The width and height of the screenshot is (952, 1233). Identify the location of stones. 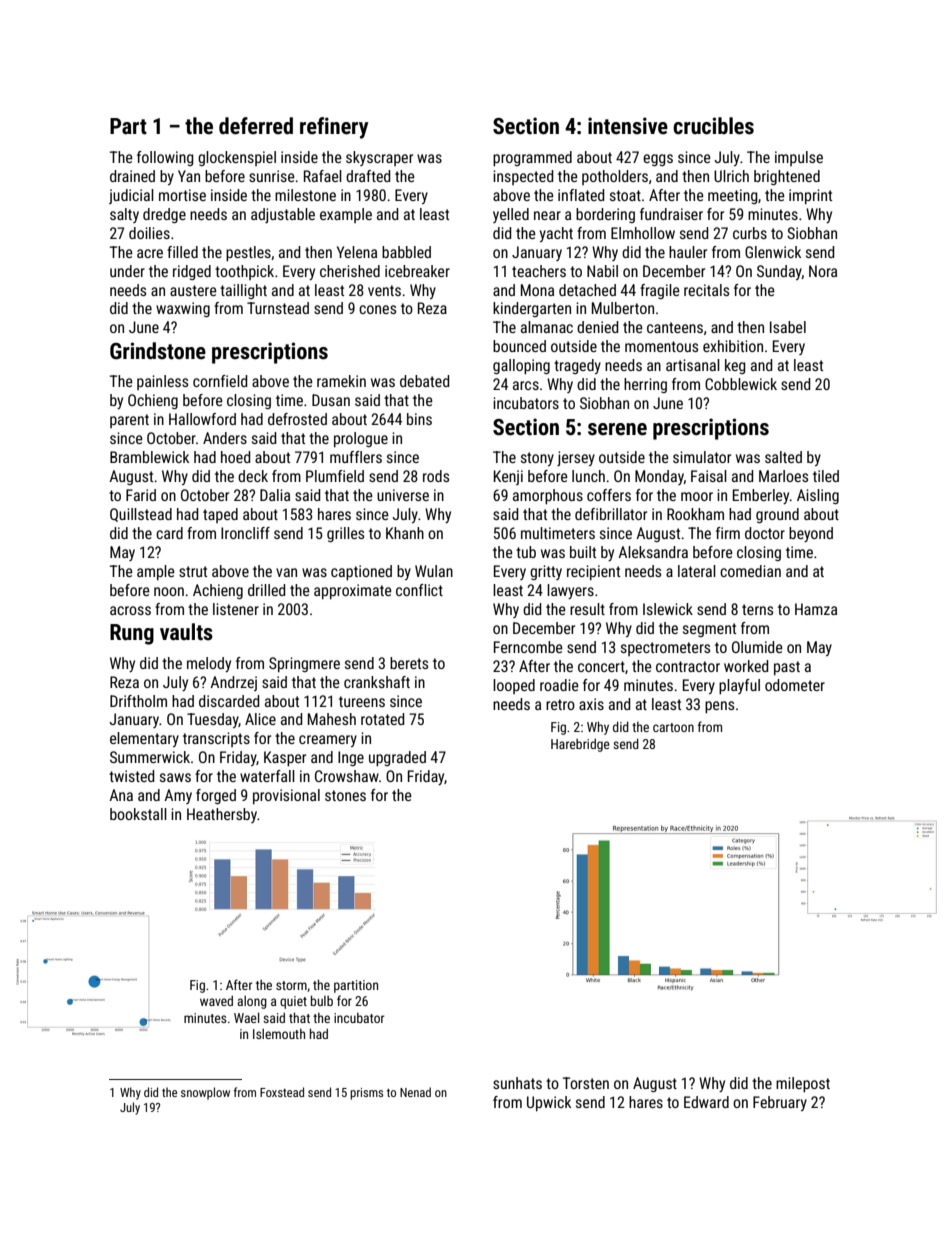
(345, 795).
